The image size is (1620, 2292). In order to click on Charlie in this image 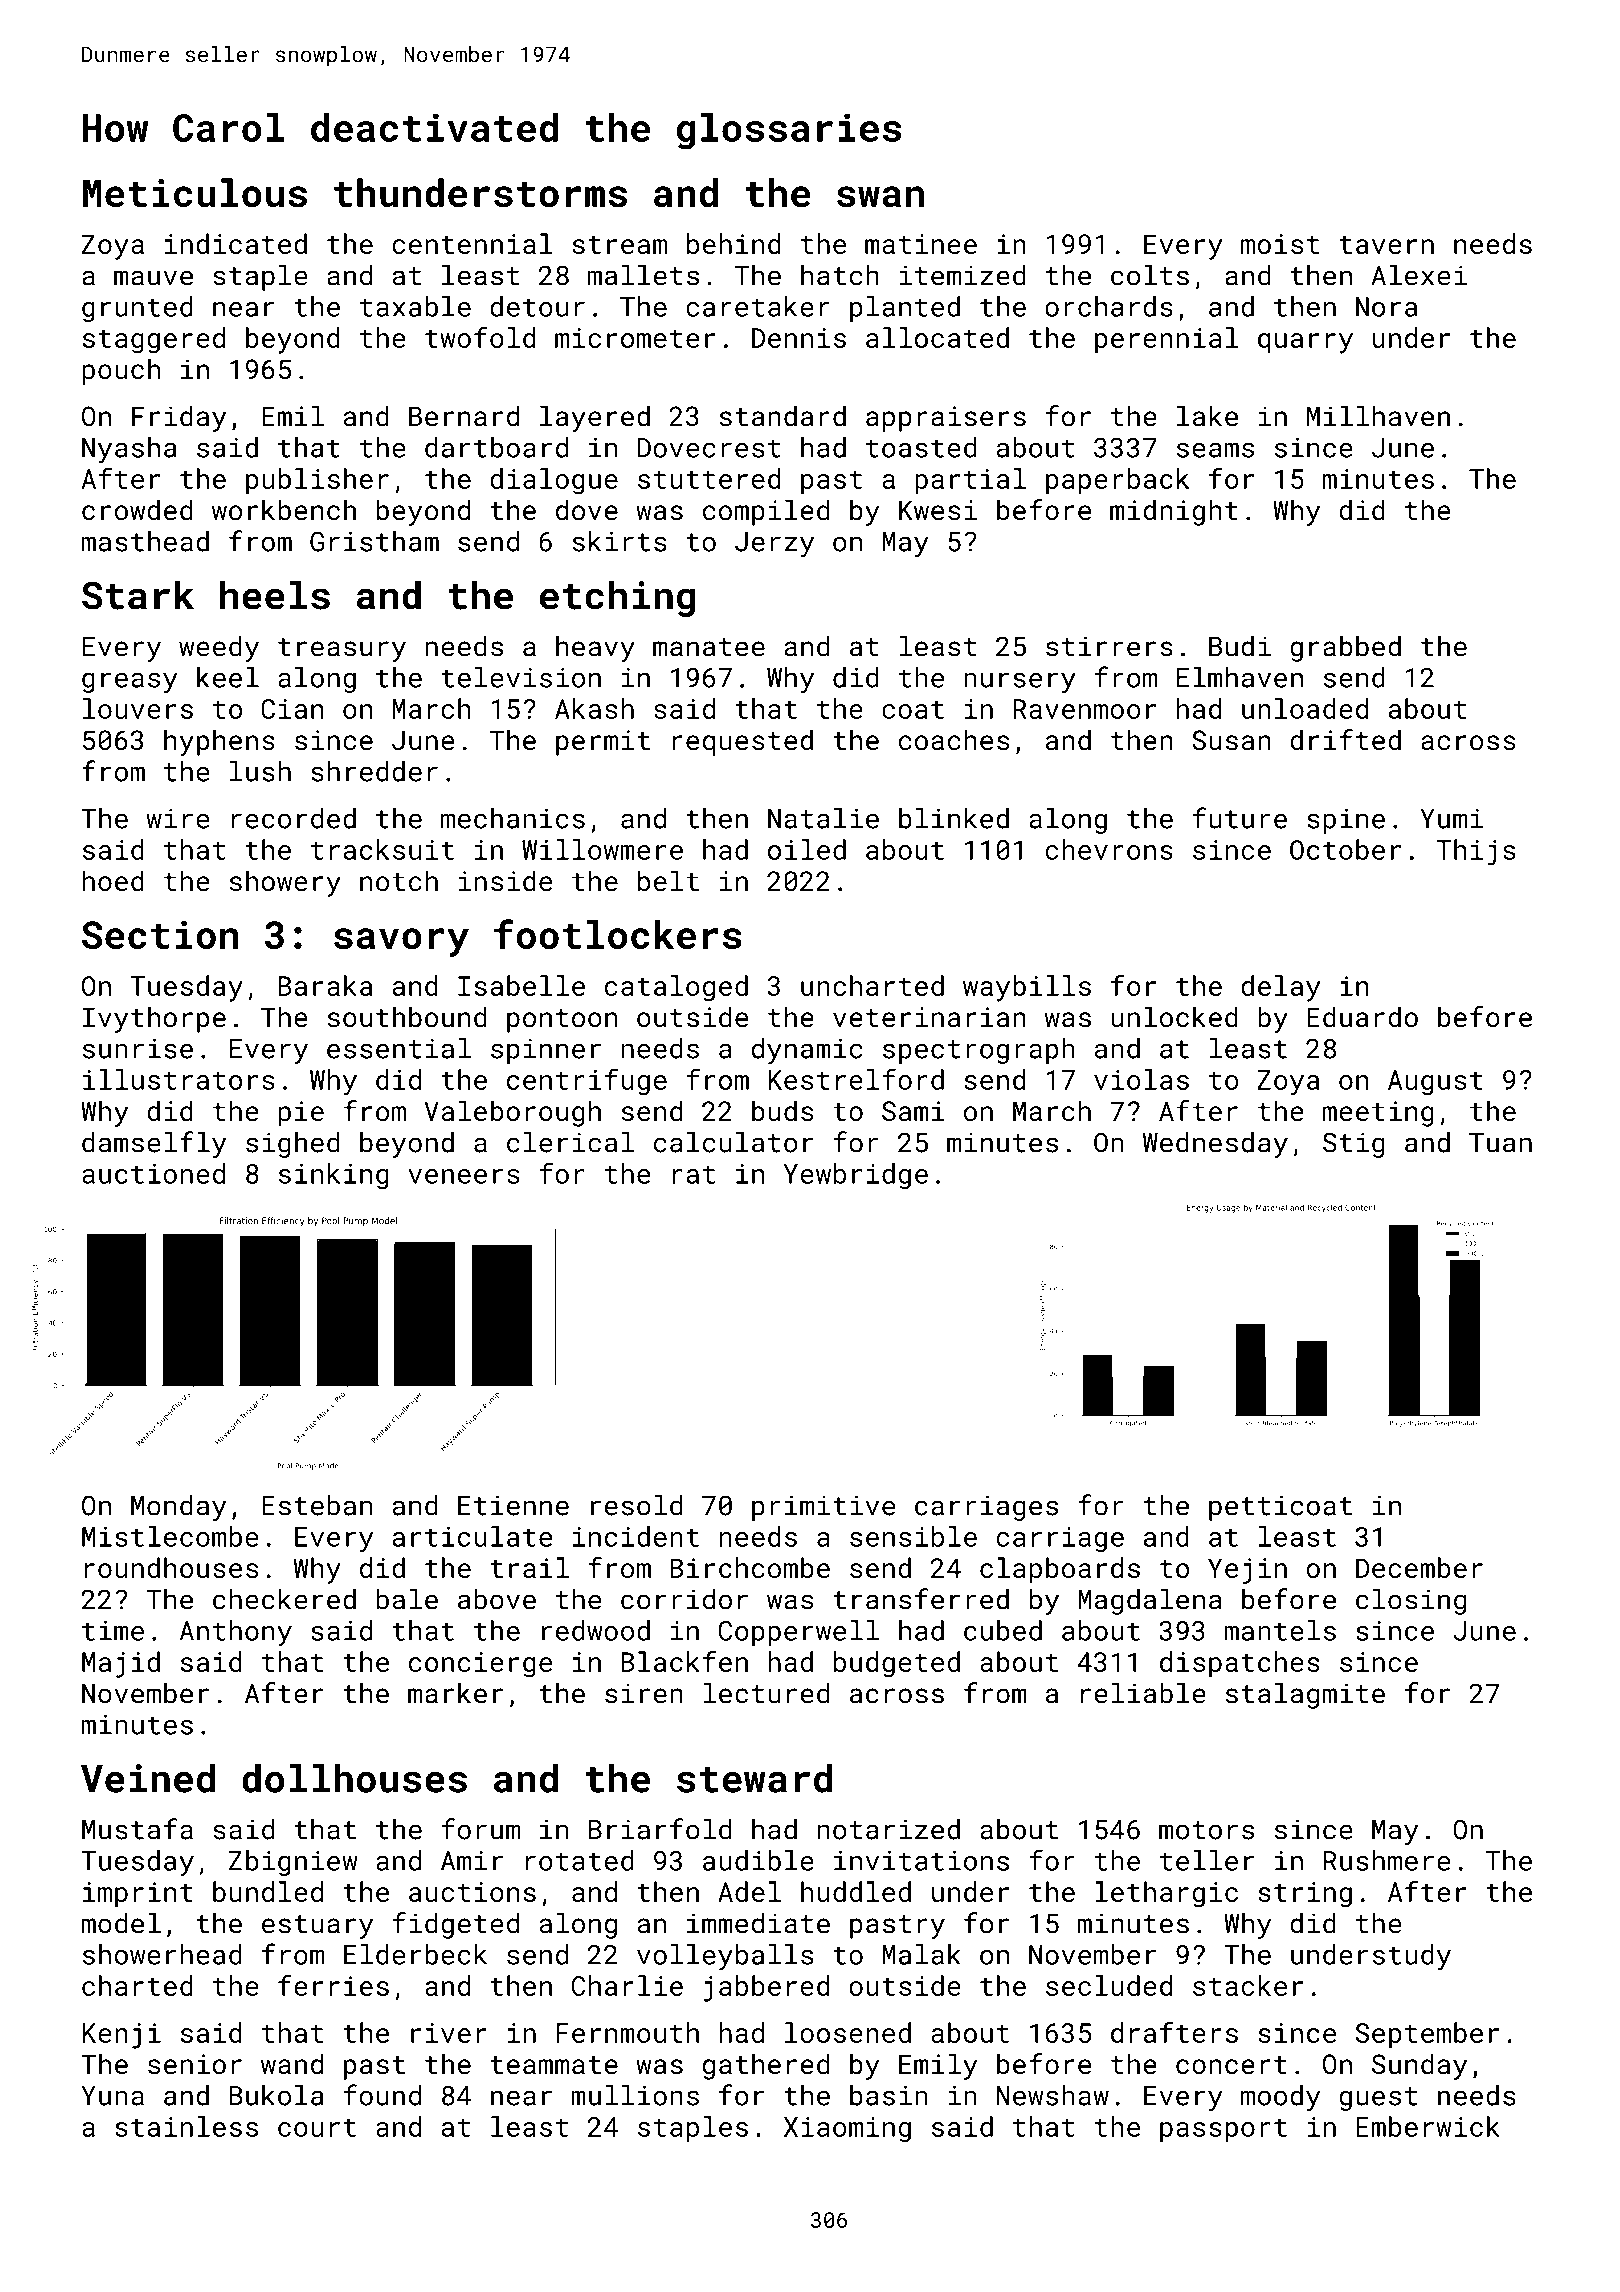, I will do `click(627, 1985)`.
